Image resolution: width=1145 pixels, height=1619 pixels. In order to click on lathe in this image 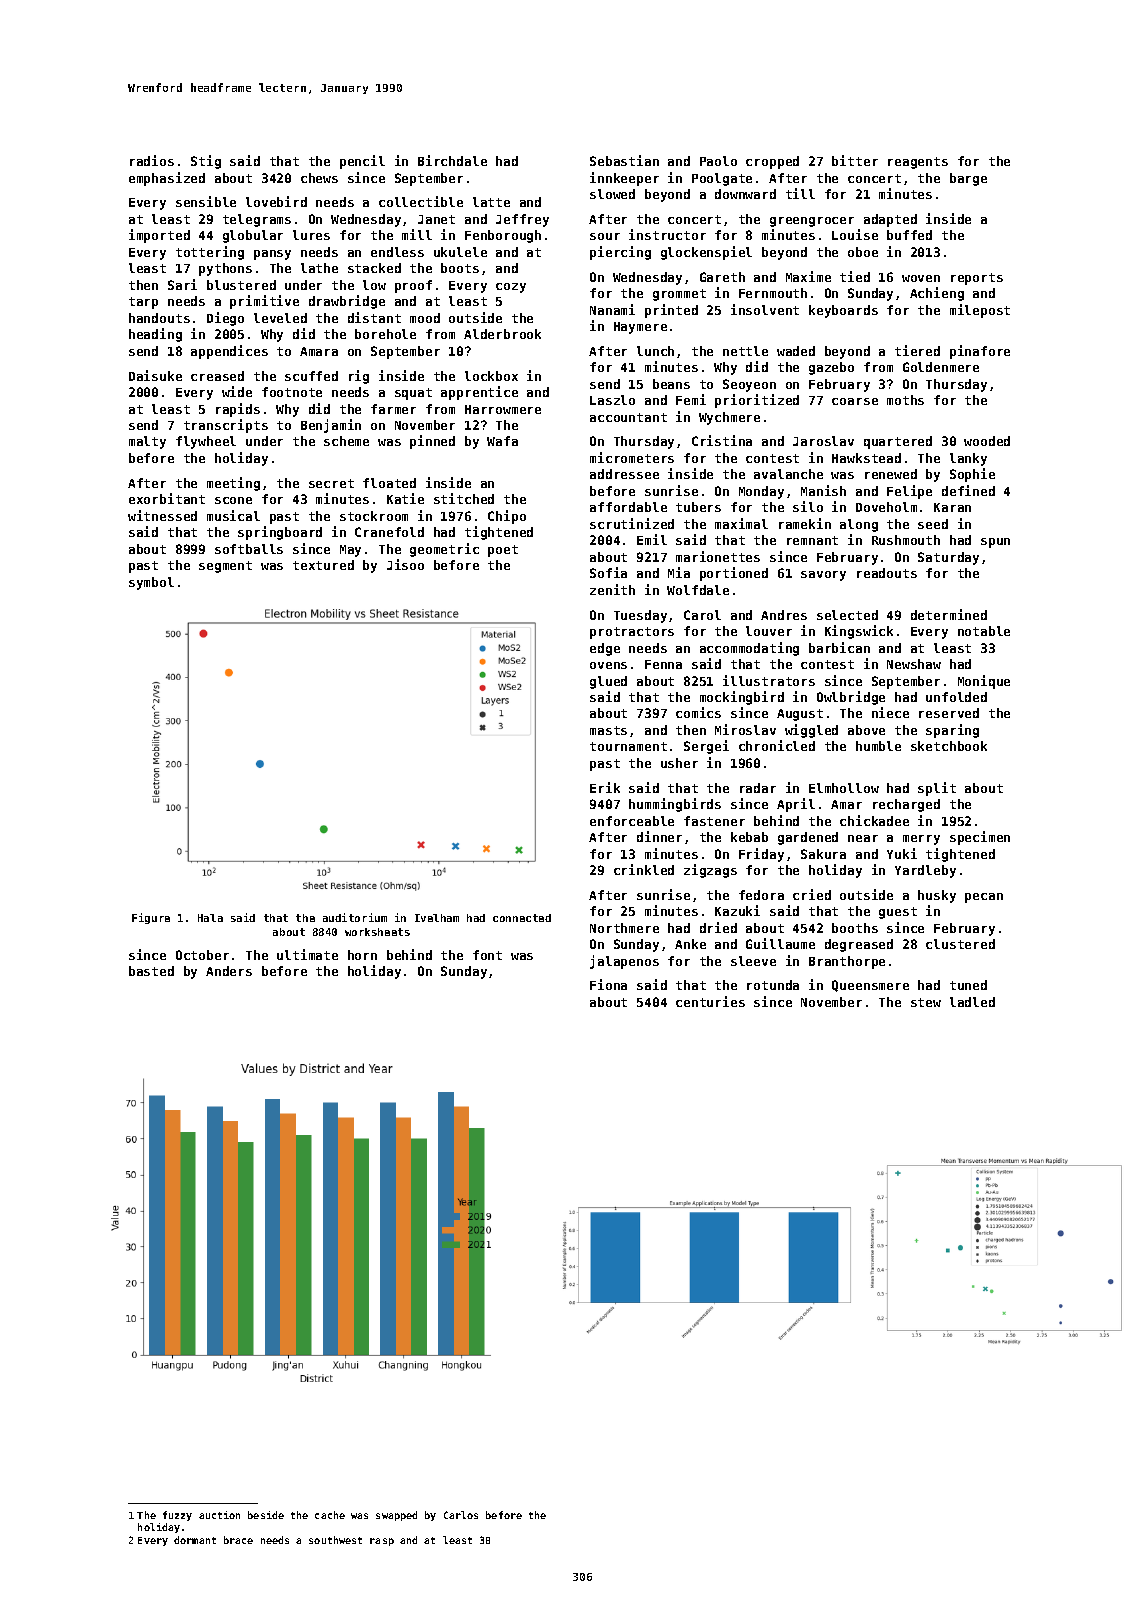, I will do `click(319, 268)`.
